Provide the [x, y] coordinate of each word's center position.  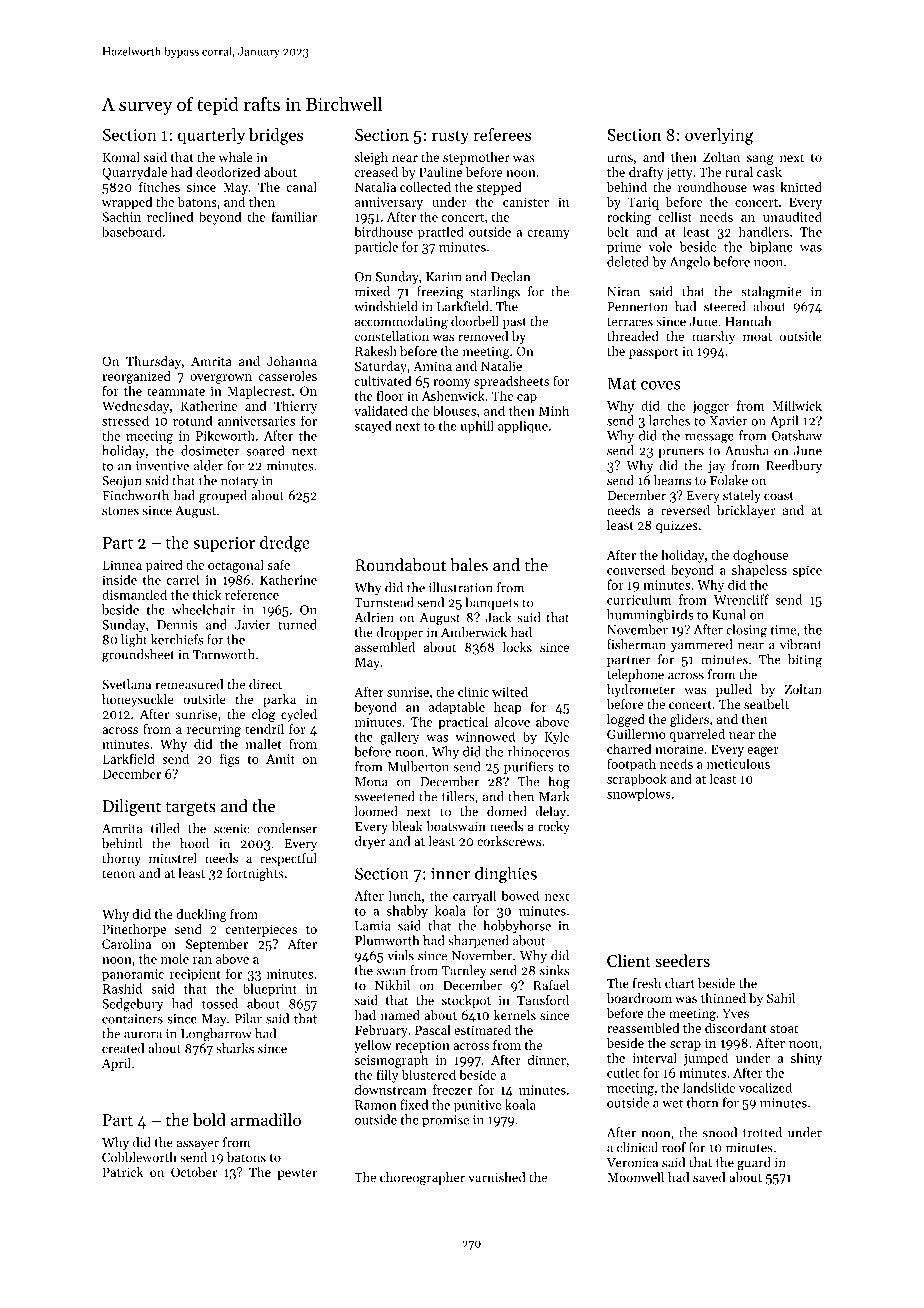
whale [236, 157]
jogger [710, 407]
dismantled [134, 594]
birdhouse [383, 231]
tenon [118, 874]
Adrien [374, 617]
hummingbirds [650, 616]
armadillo [266, 1119]
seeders [682, 960]
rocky [554, 827]
